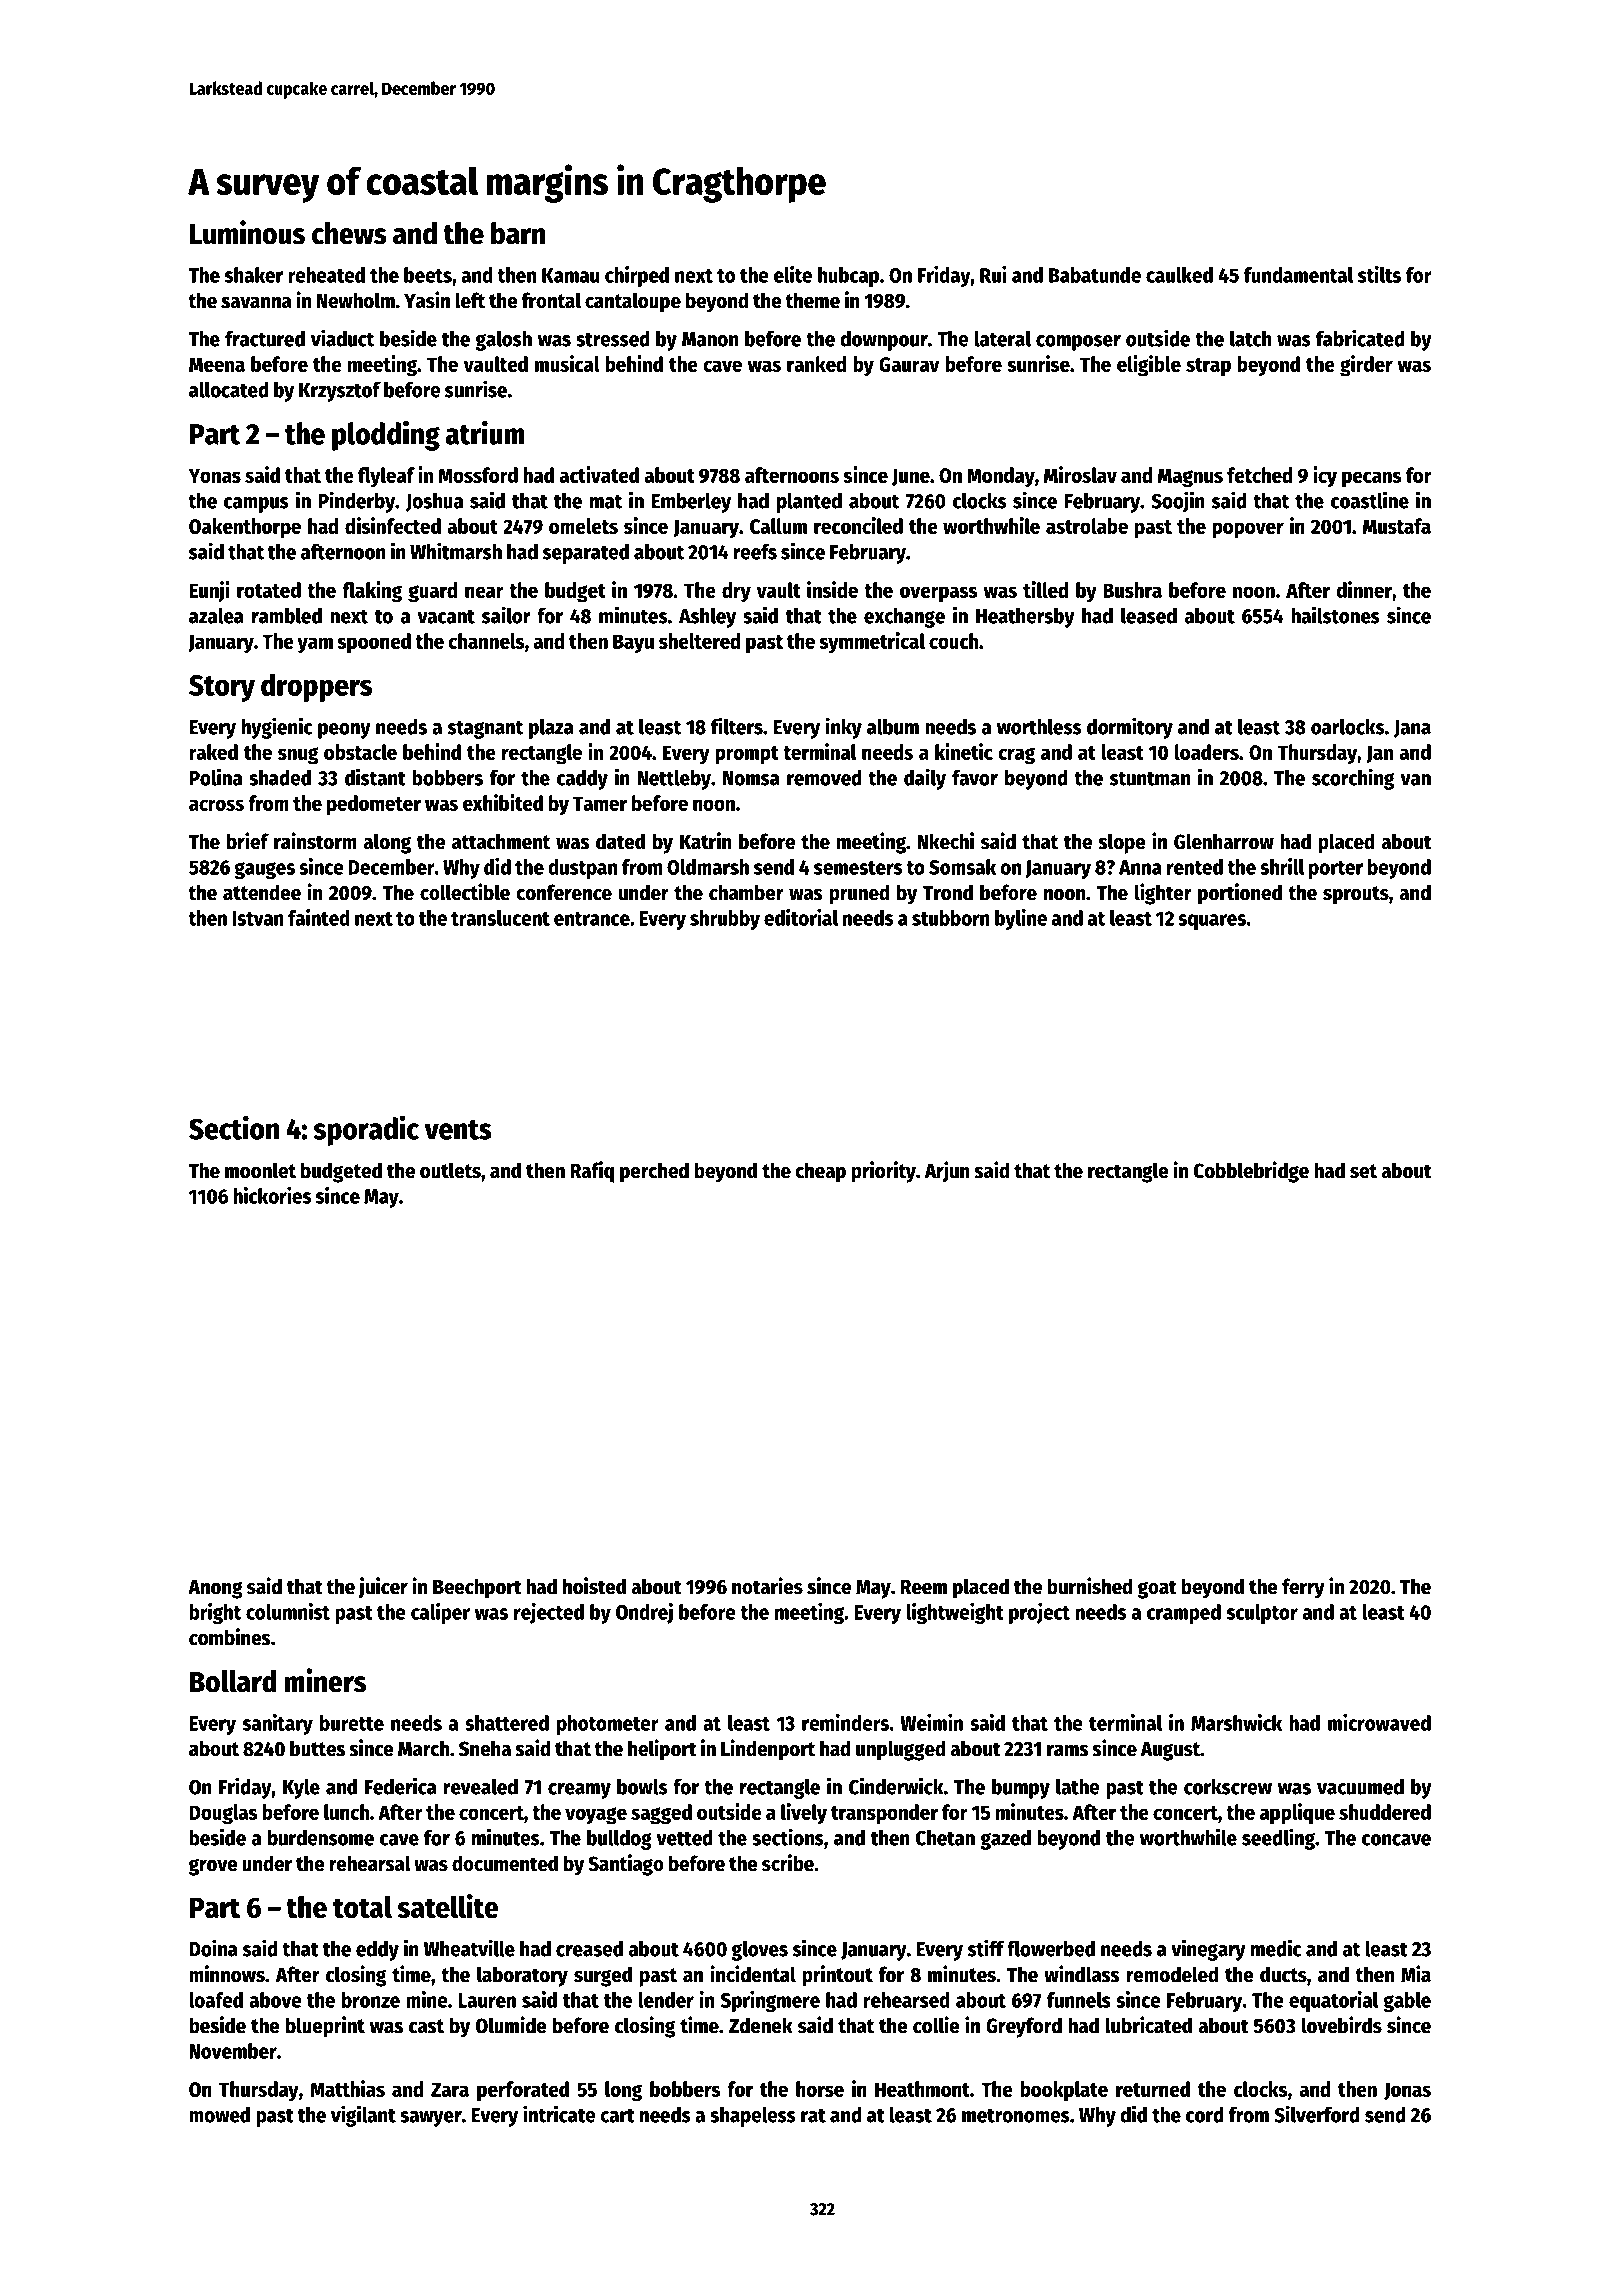 This page has width=1620, height=2292. What do you see at coordinates (431, 2119) in the page?
I see `sawyer` at bounding box center [431, 2119].
